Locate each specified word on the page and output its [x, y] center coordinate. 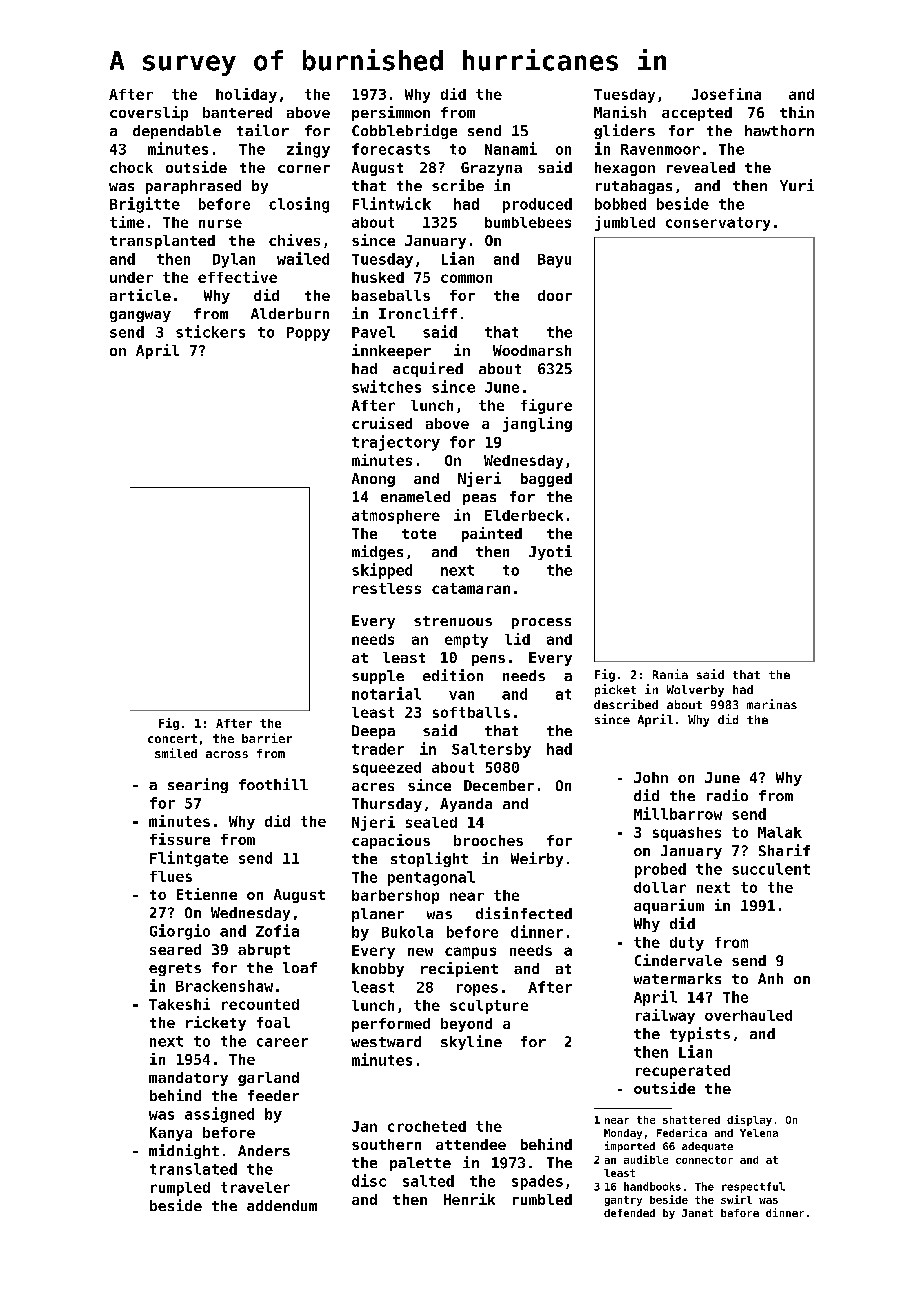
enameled [415, 496]
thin [797, 112]
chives [294, 240]
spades [537, 1182]
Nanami [511, 148]
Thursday [387, 805]
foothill [273, 784]
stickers [210, 331]
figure [546, 406]
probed [660, 870]
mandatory [188, 1079]
